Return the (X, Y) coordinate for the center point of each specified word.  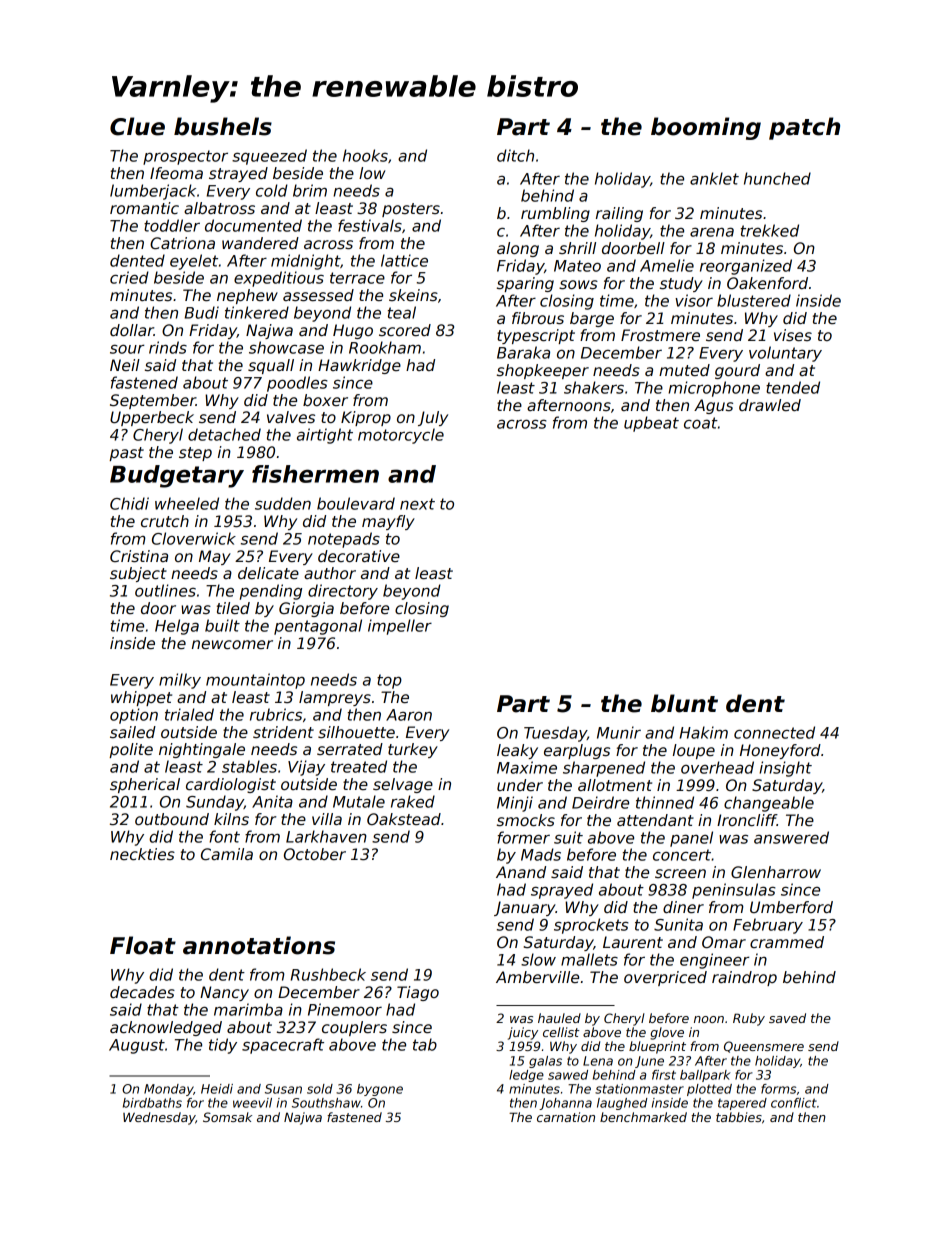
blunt (684, 703)
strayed (238, 174)
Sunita (678, 924)
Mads (541, 854)
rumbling (555, 214)
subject (138, 574)
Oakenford (767, 283)
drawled (770, 405)
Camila (227, 854)
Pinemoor (345, 1009)
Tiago (418, 993)
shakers (594, 387)
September (153, 401)
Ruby (749, 1019)
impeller (400, 627)
